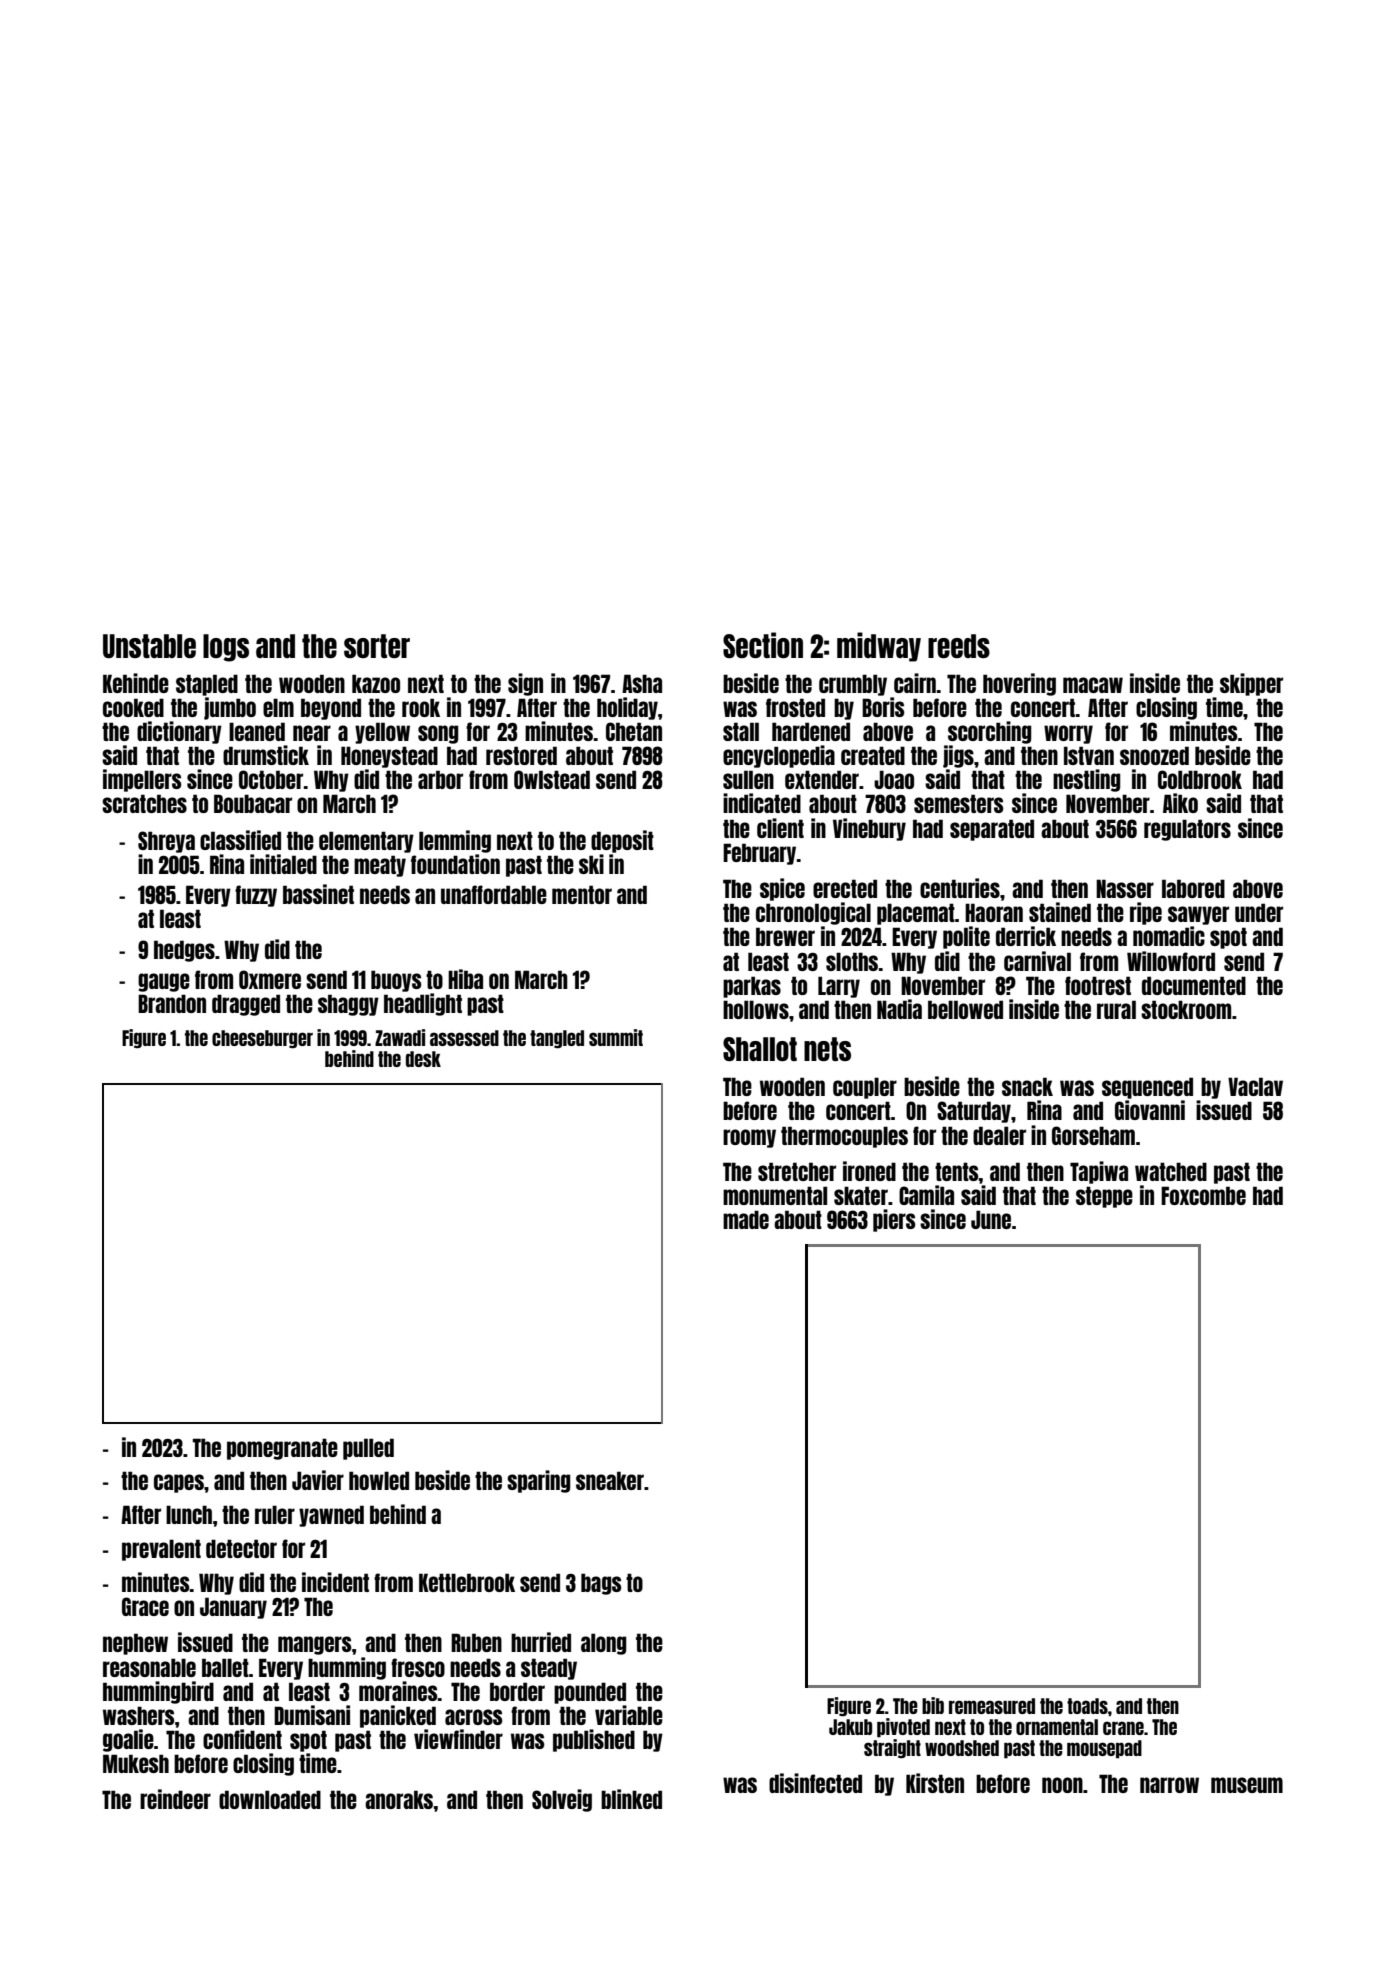 This document has height=1969, width=1386. What do you see at coordinates (622, 841) in the document?
I see `deposit` at bounding box center [622, 841].
